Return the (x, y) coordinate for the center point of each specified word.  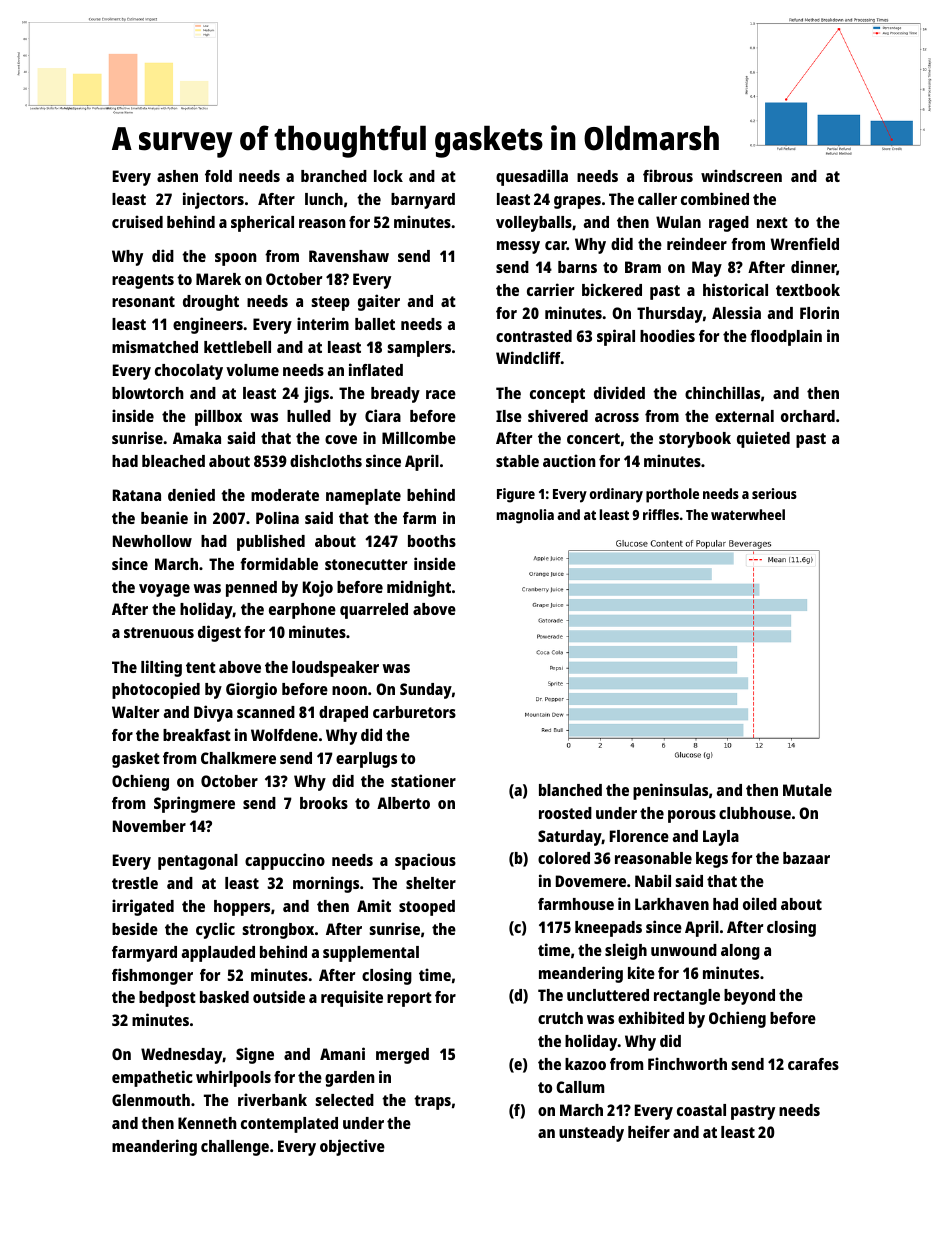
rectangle (687, 997)
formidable (279, 563)
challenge (235, 1148)
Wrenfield (805, 243)
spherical (262, 223)
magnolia (525, 516)
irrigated (143, 907)
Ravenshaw (349, 256)
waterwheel (748, 514)
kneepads (608, 929)
